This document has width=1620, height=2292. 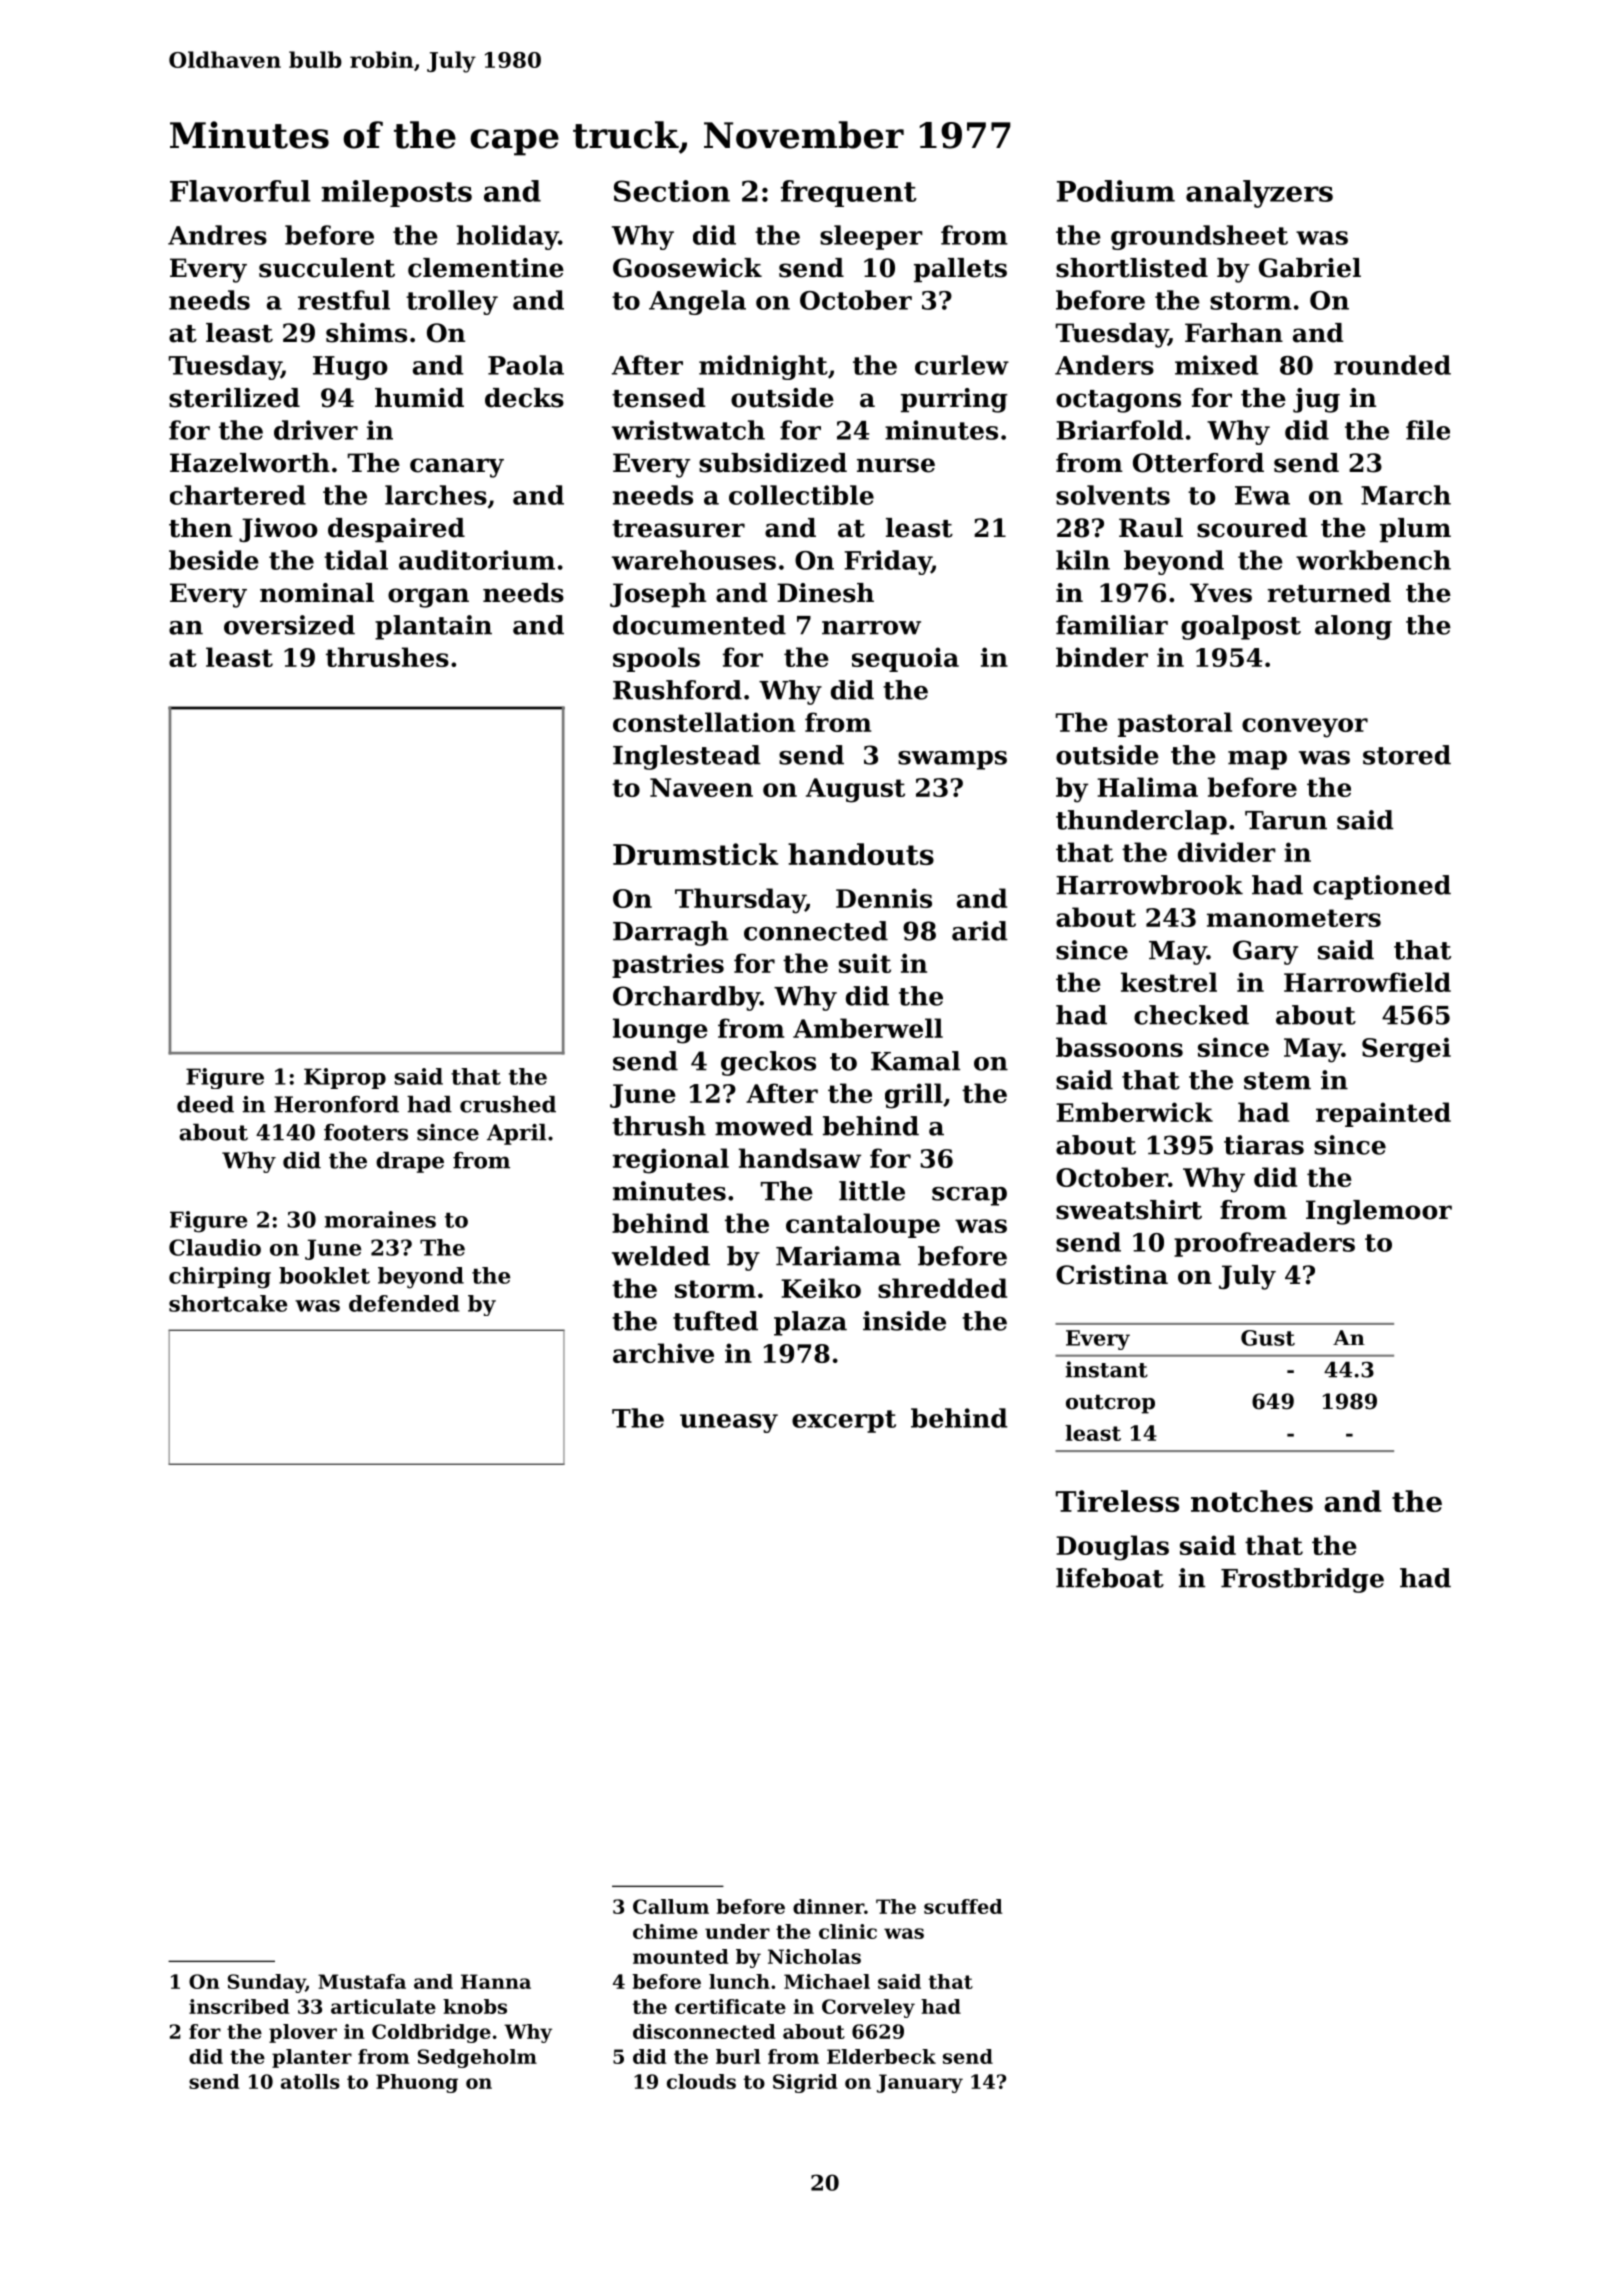 I want to click on Frostbridge, so click(x=1302, y=1580).
